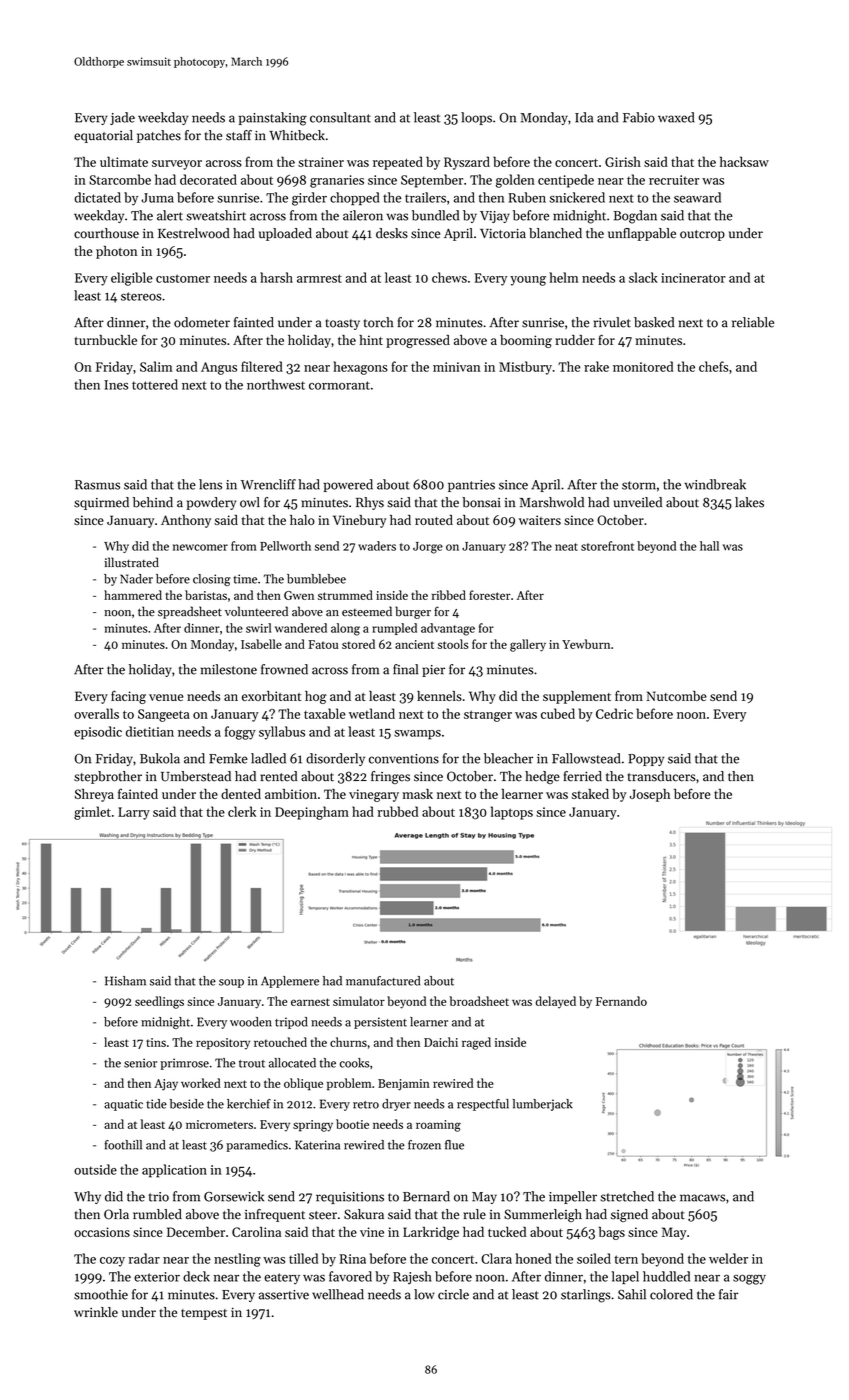  What do you see at coordinates (363, 215) in the screenshot?
I see `aileron` at bounding box center [363, 215].
